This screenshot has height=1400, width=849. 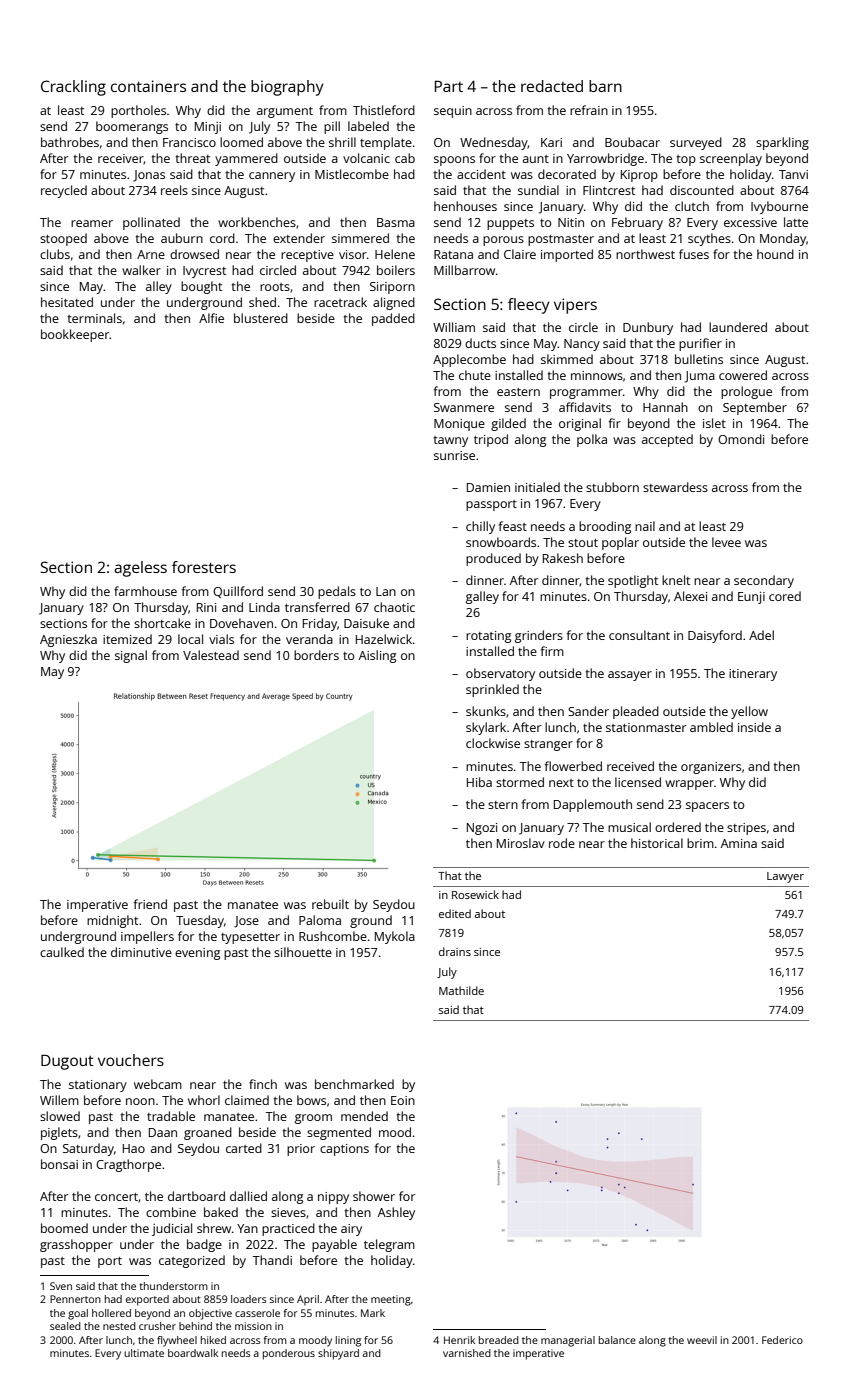 What do you see at coordinates (782, 143) in the screenshot?
I see `sparkling` at bounding box center [782, 143].
